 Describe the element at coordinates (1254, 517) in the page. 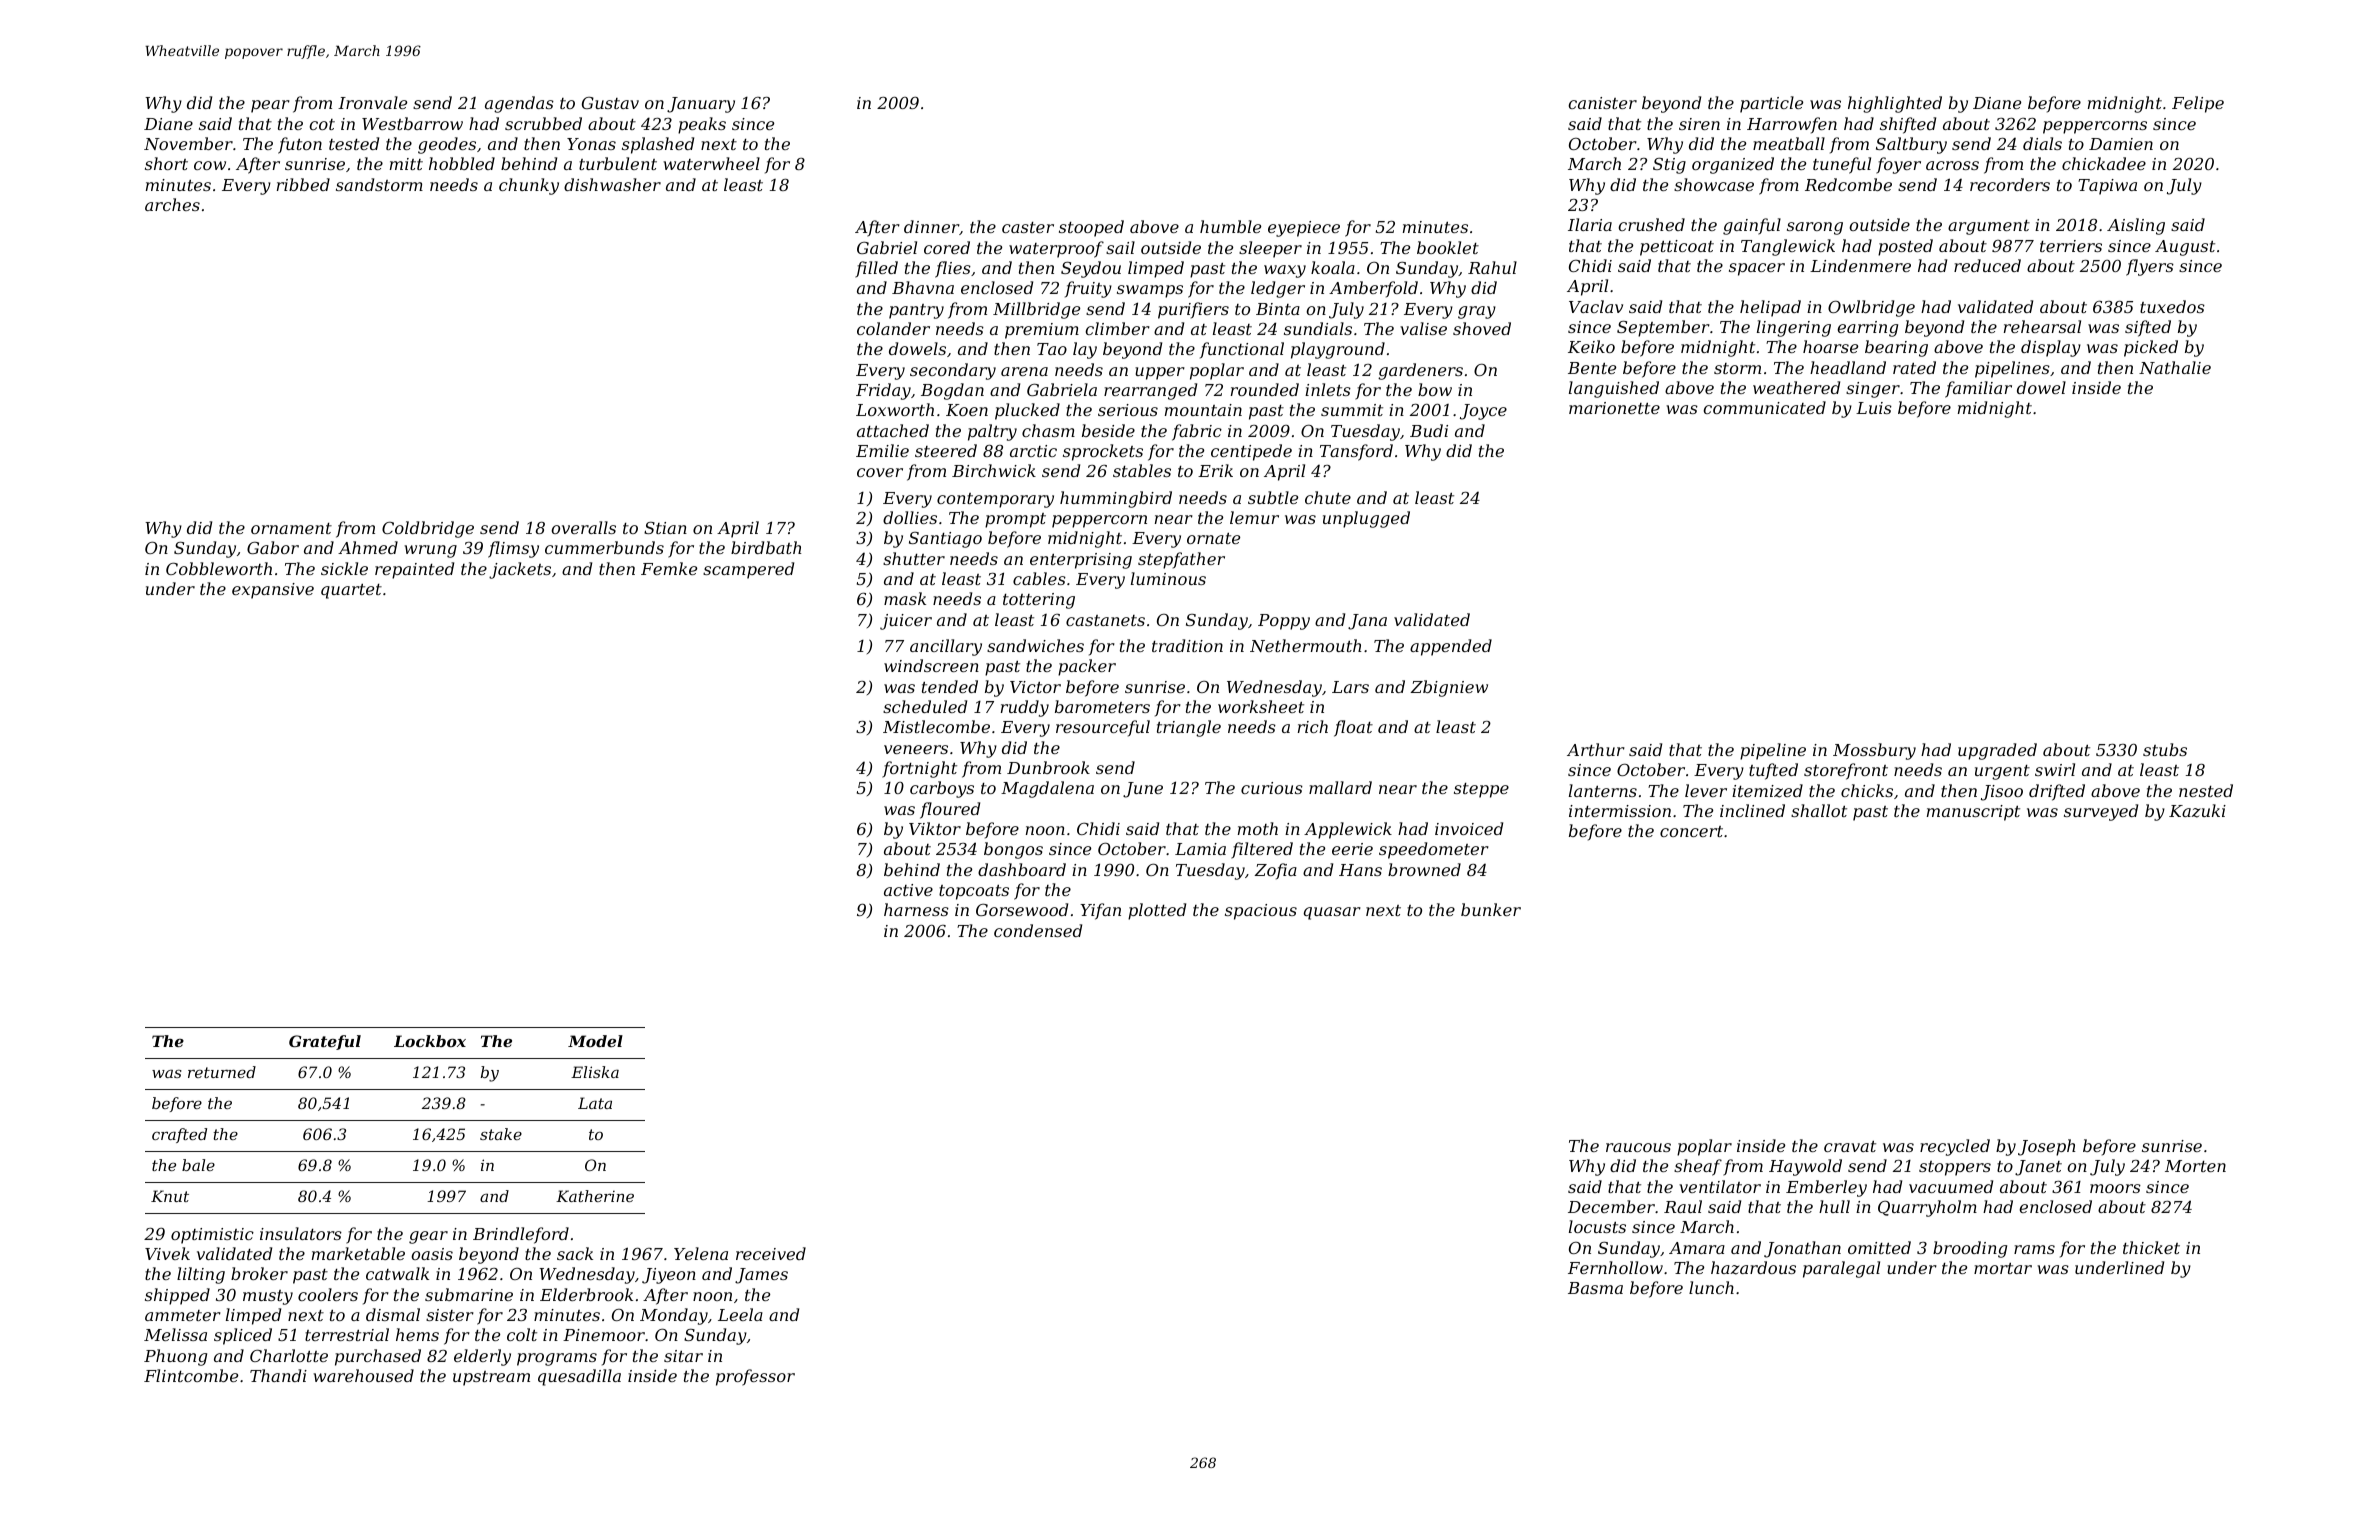

I see `lemur` at that location.
